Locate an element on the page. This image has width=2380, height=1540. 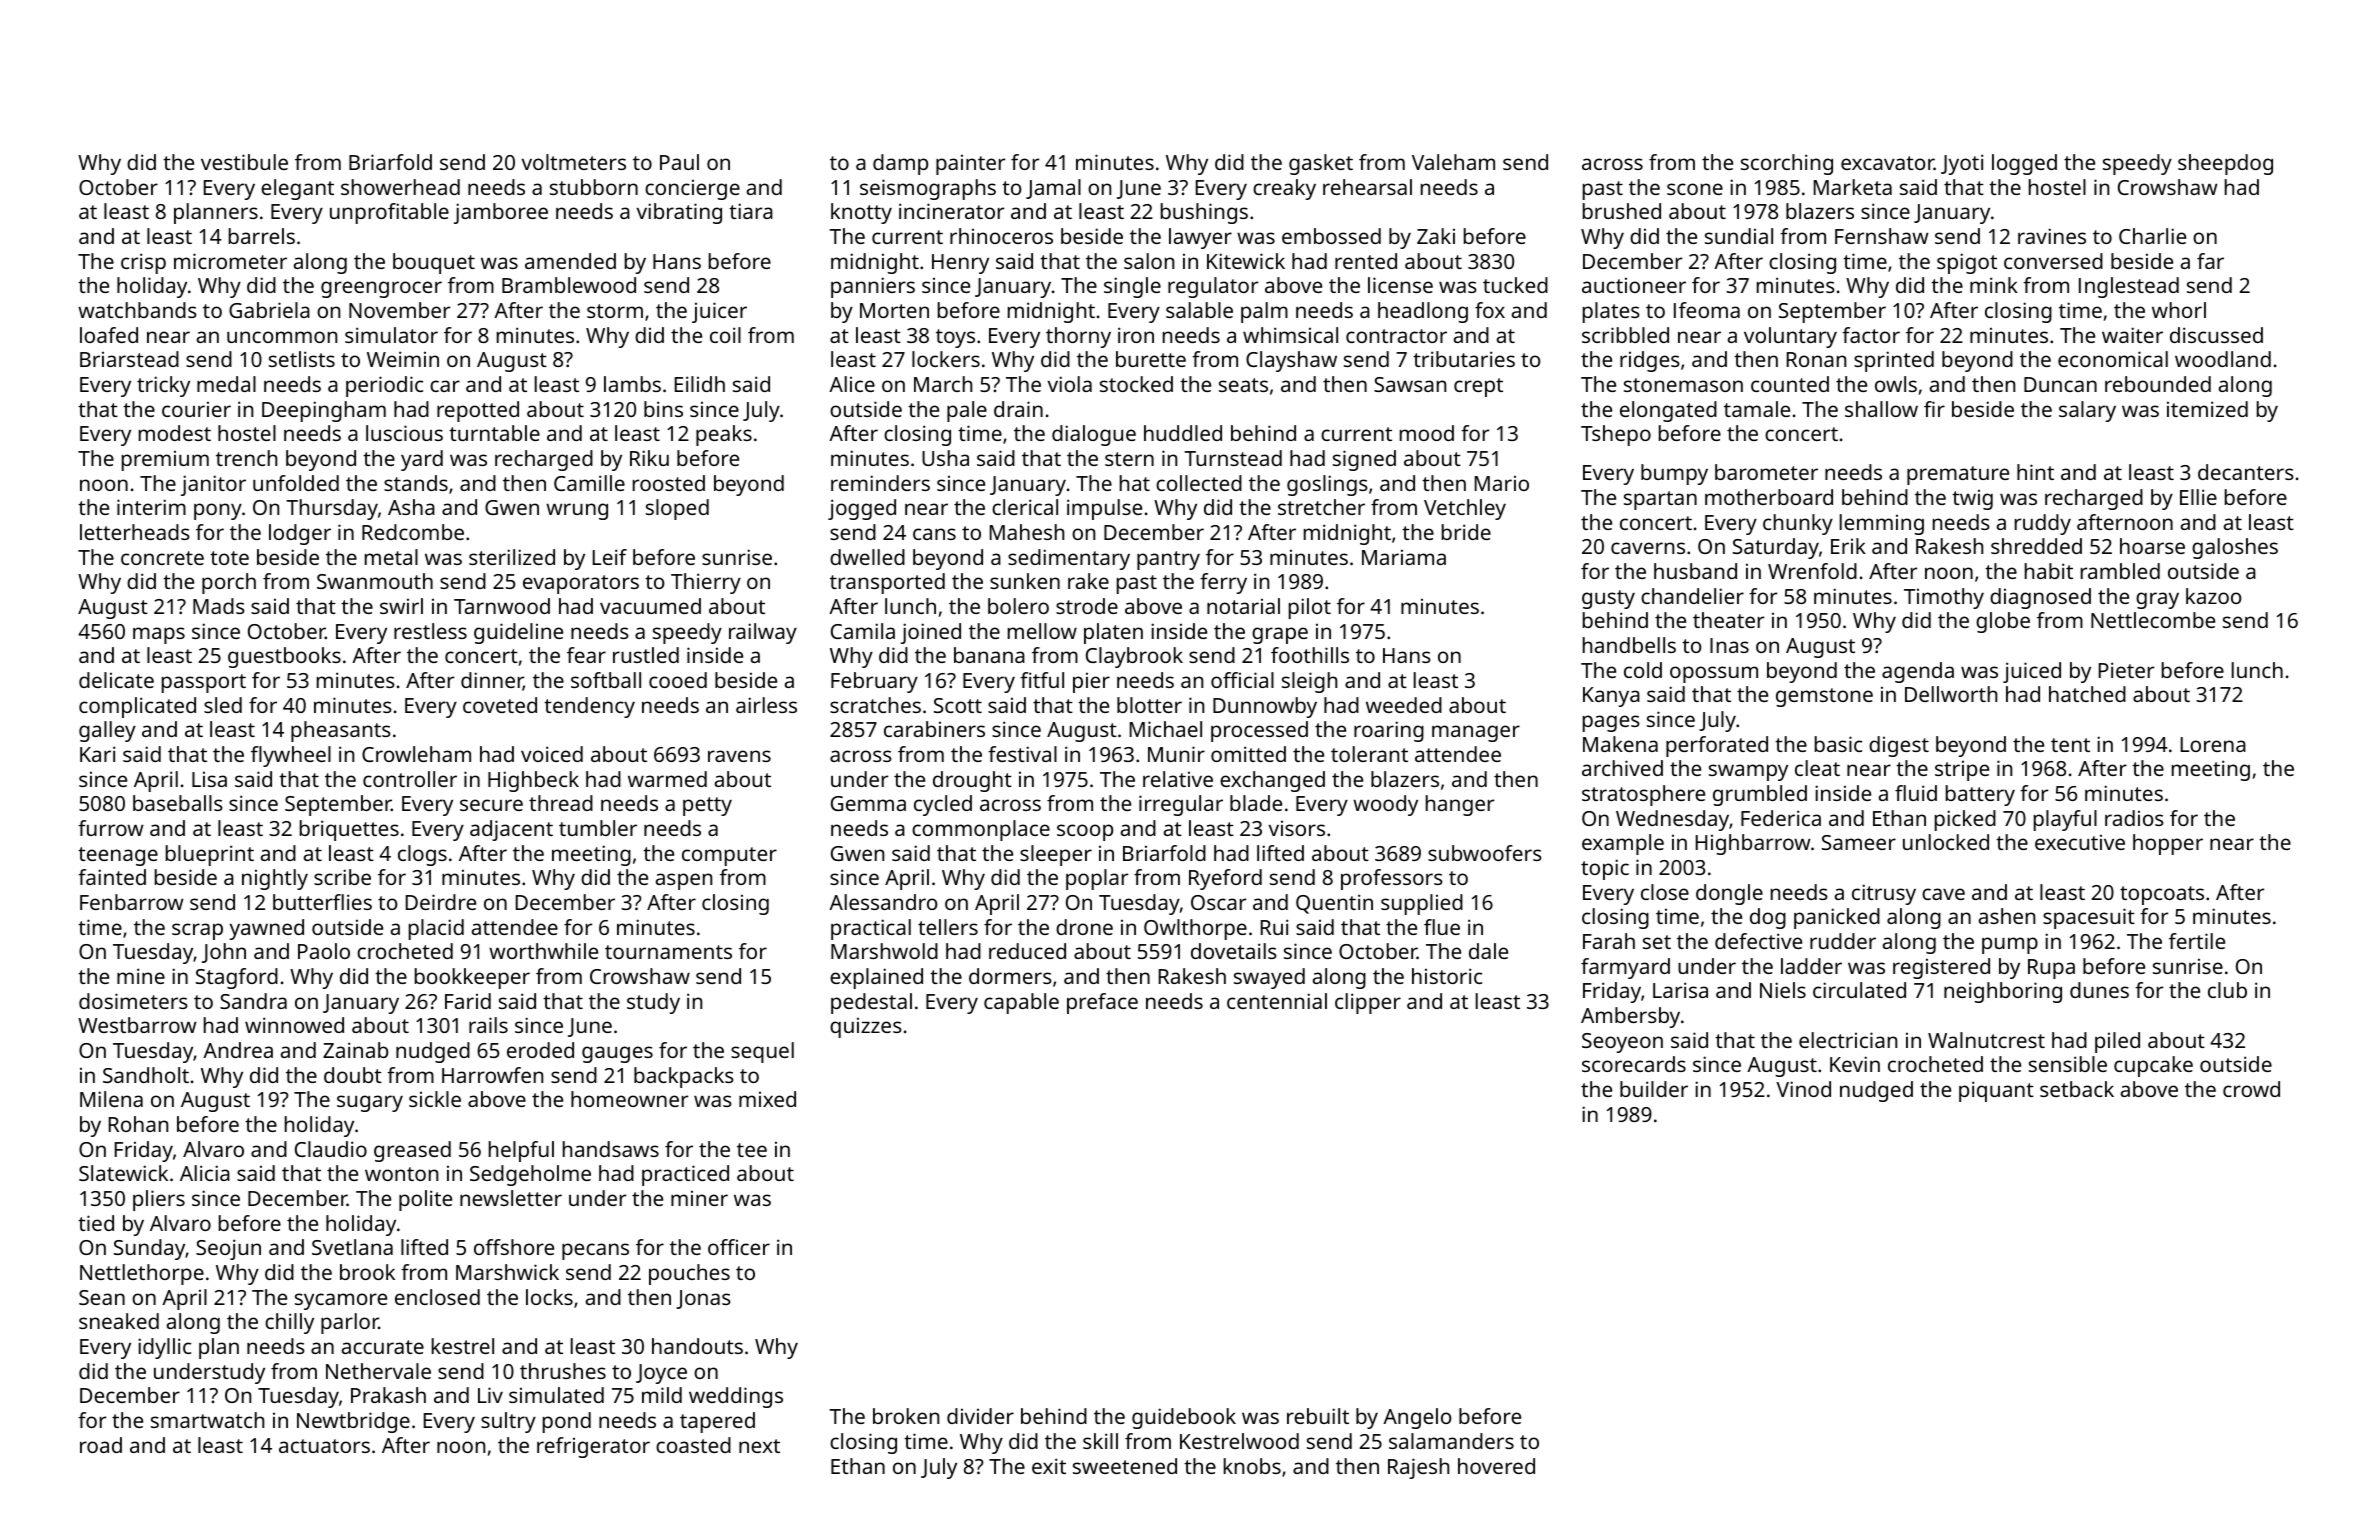
officer is located at coordinates (739, 1247).
